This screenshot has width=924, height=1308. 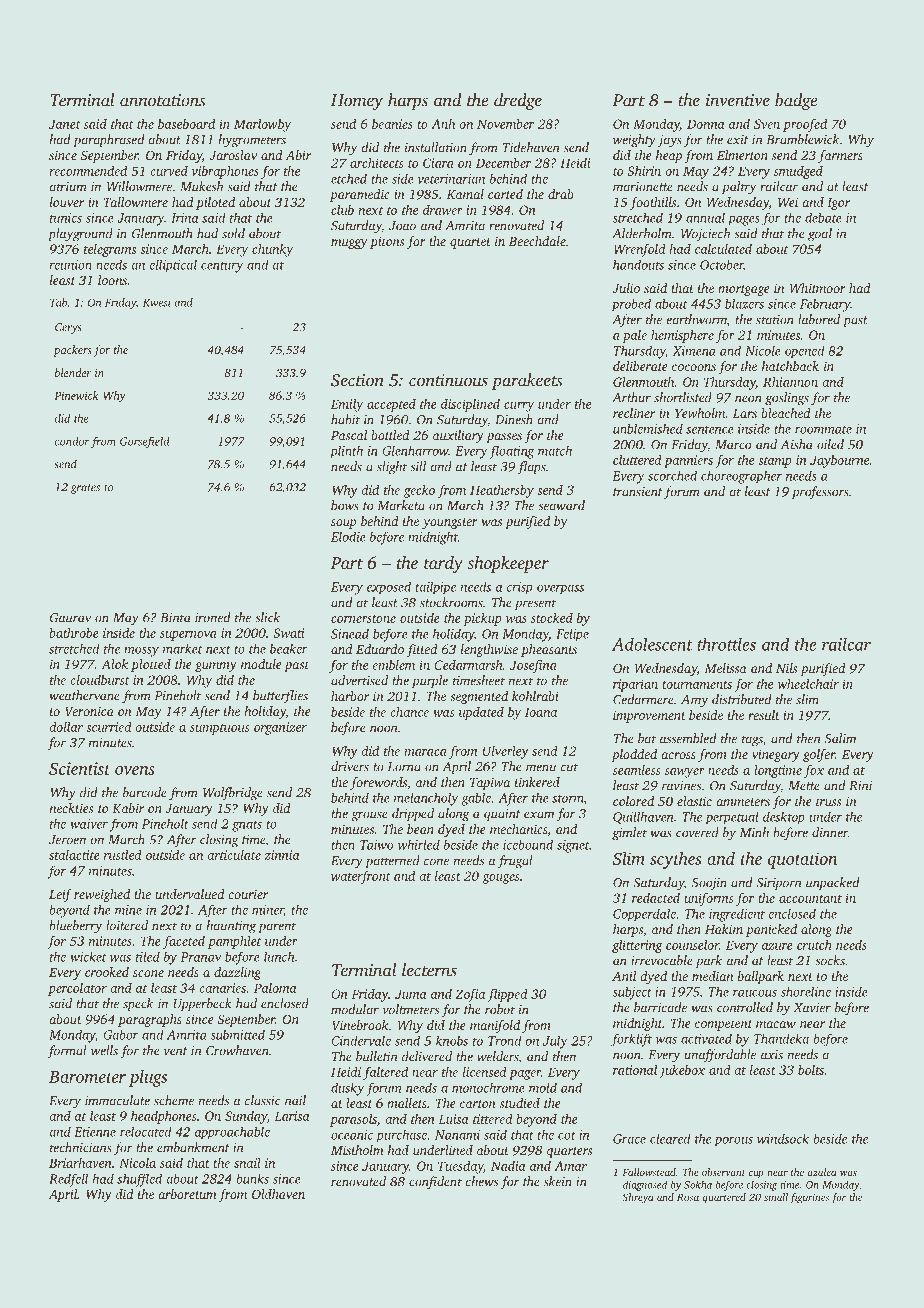 What do you see at coordinates (68, 1180) in the screenshot?
I see `Redfell` at bounding box center [68, 1180].
